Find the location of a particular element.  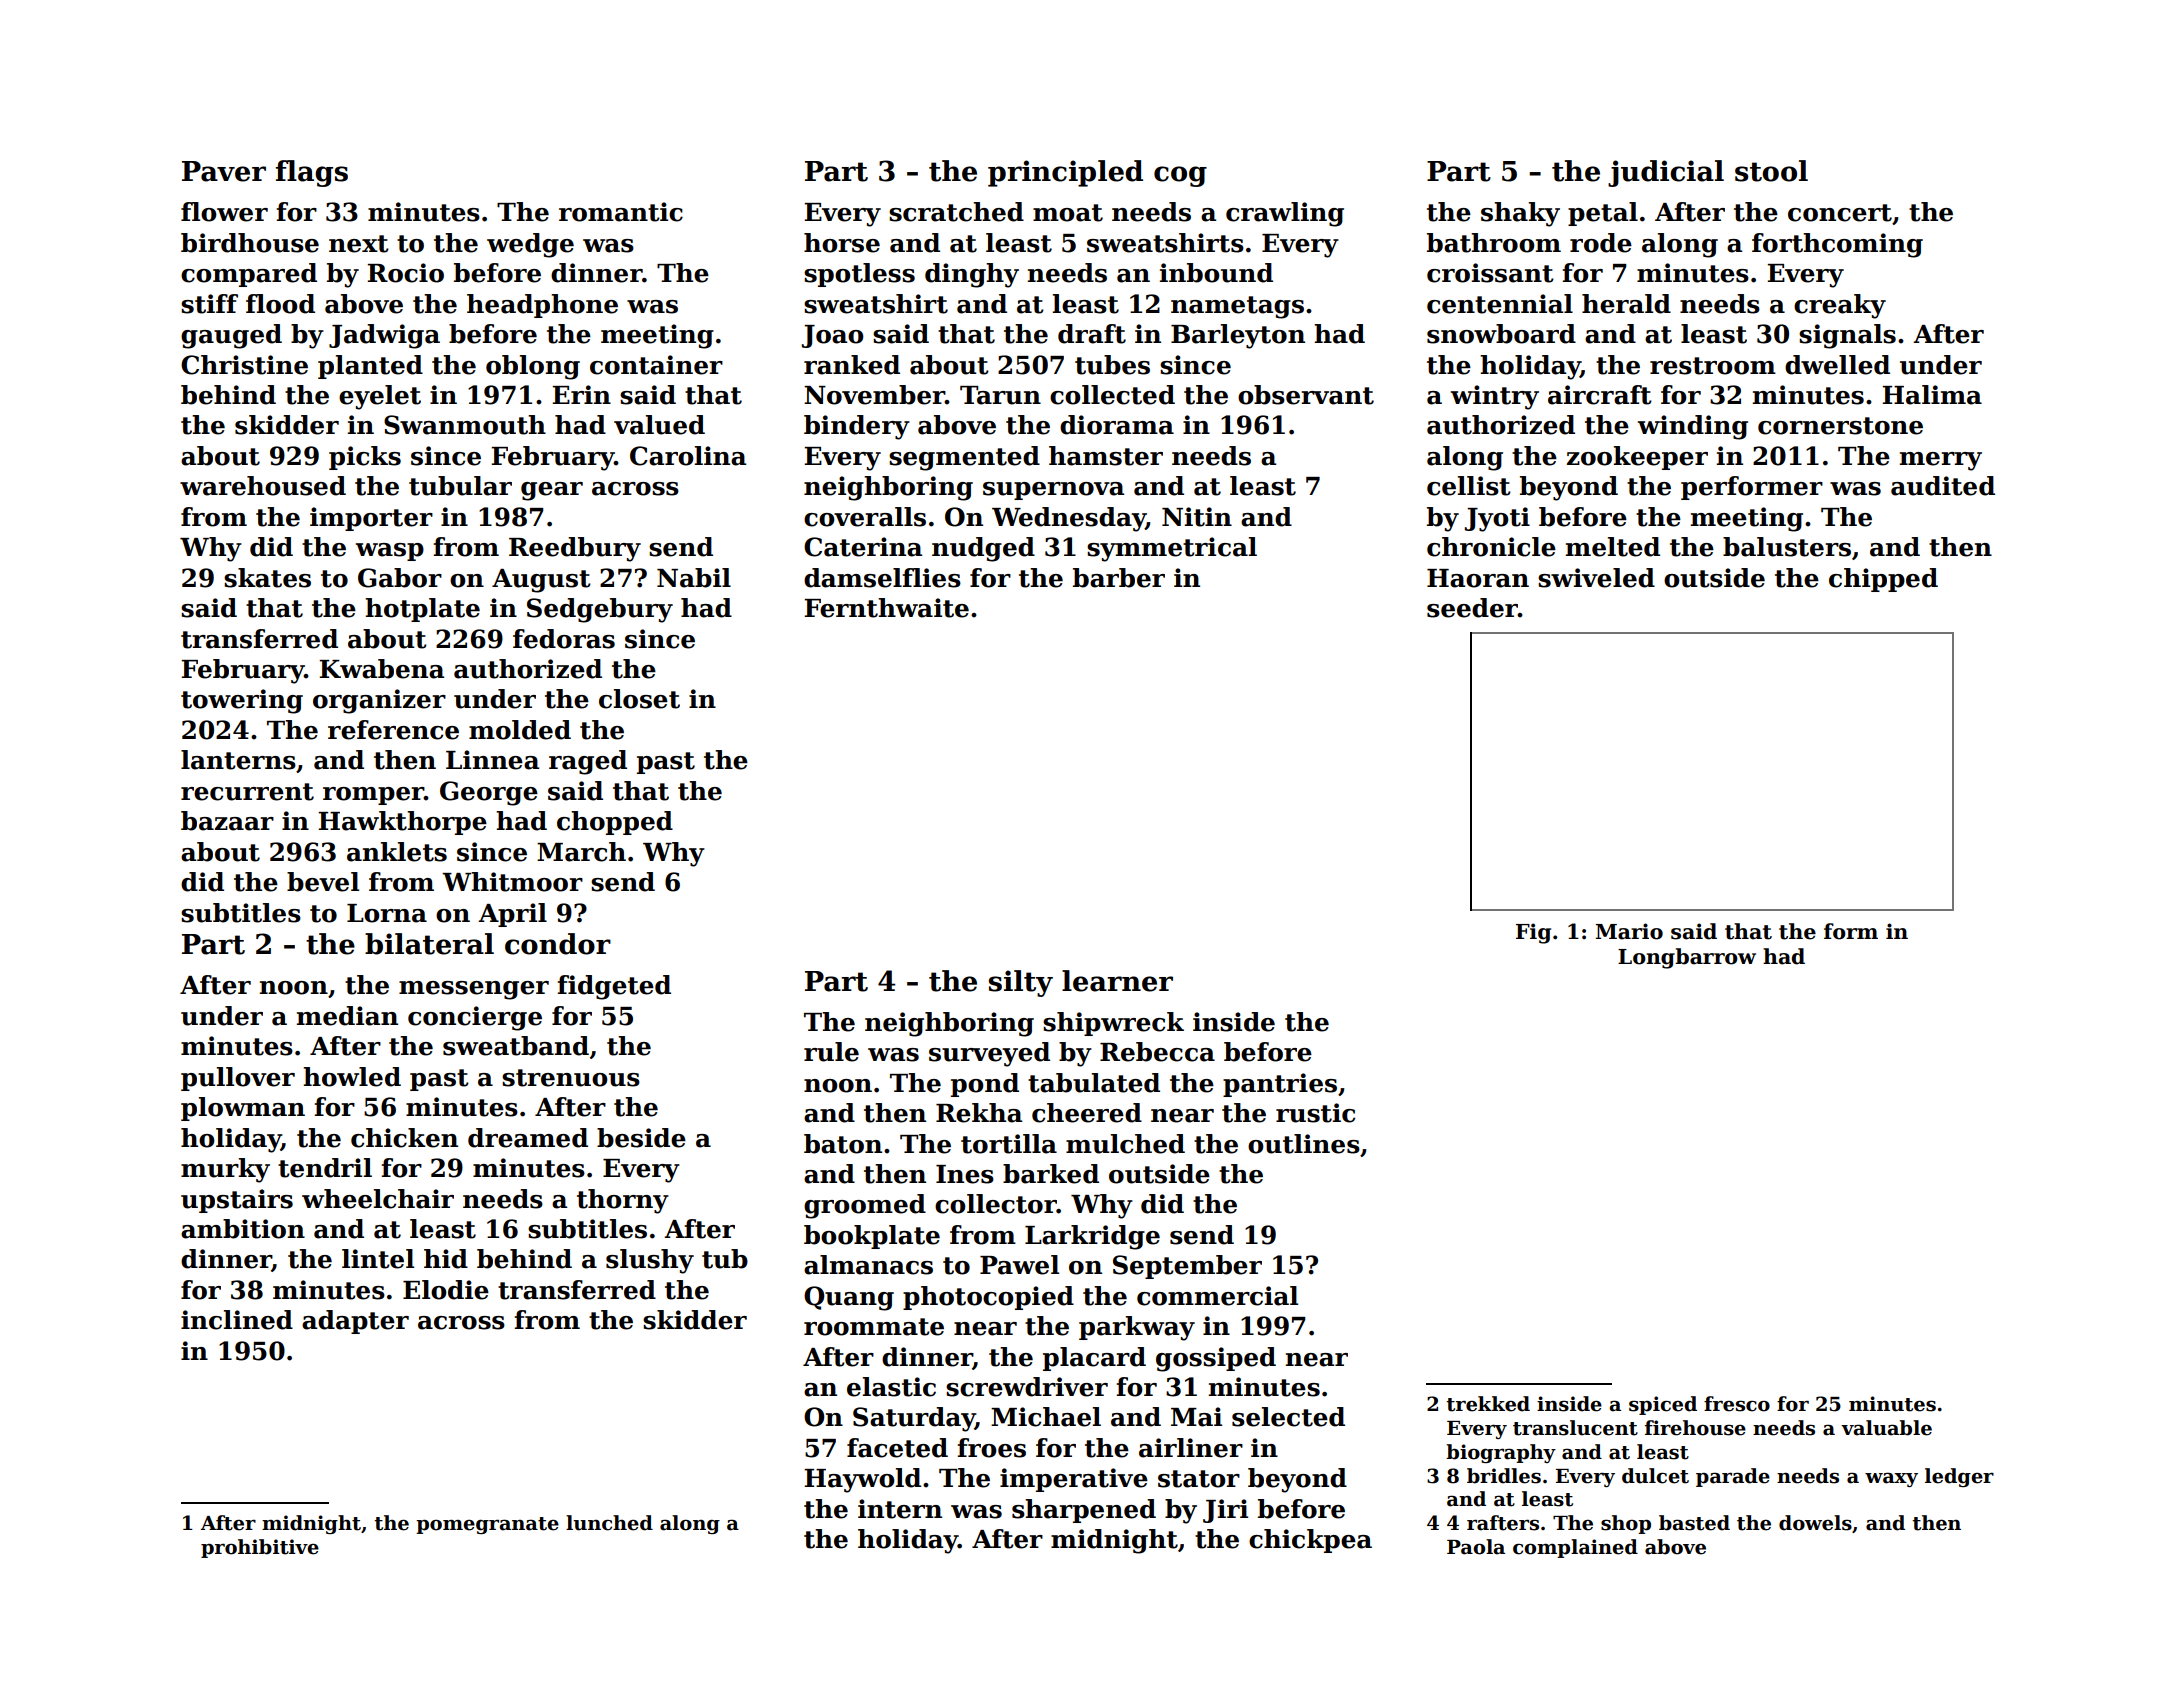

draft is located at coordinates (1092, 334).
